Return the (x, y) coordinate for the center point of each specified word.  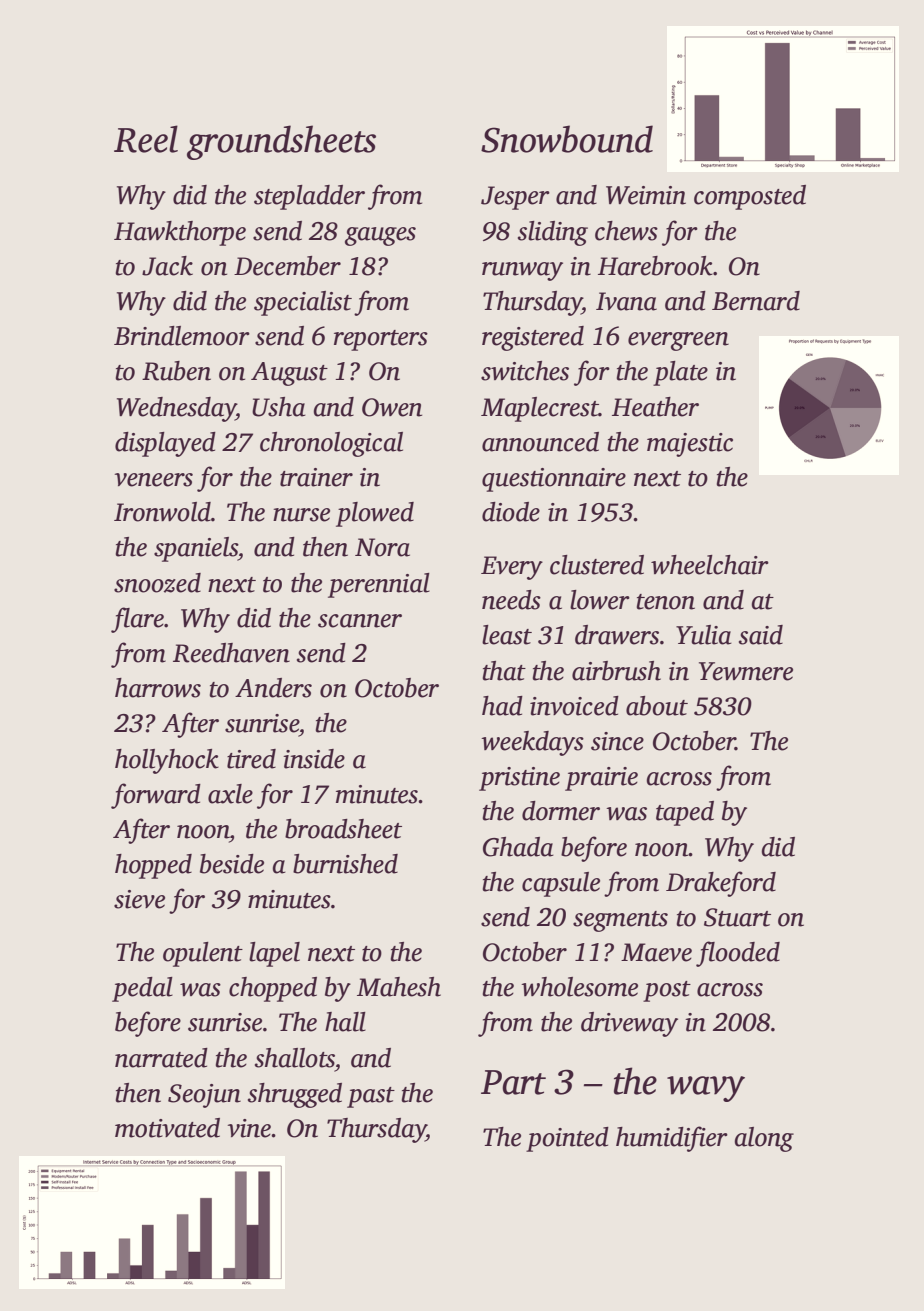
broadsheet (343, 829)
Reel (146, 139)
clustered (597, 565)
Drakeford (721, 884)
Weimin (646, 195)
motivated (167, 1128)
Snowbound (567, 139)
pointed (567, 1139)
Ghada (518, 847)
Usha (279, 407)
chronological (331, 444)
